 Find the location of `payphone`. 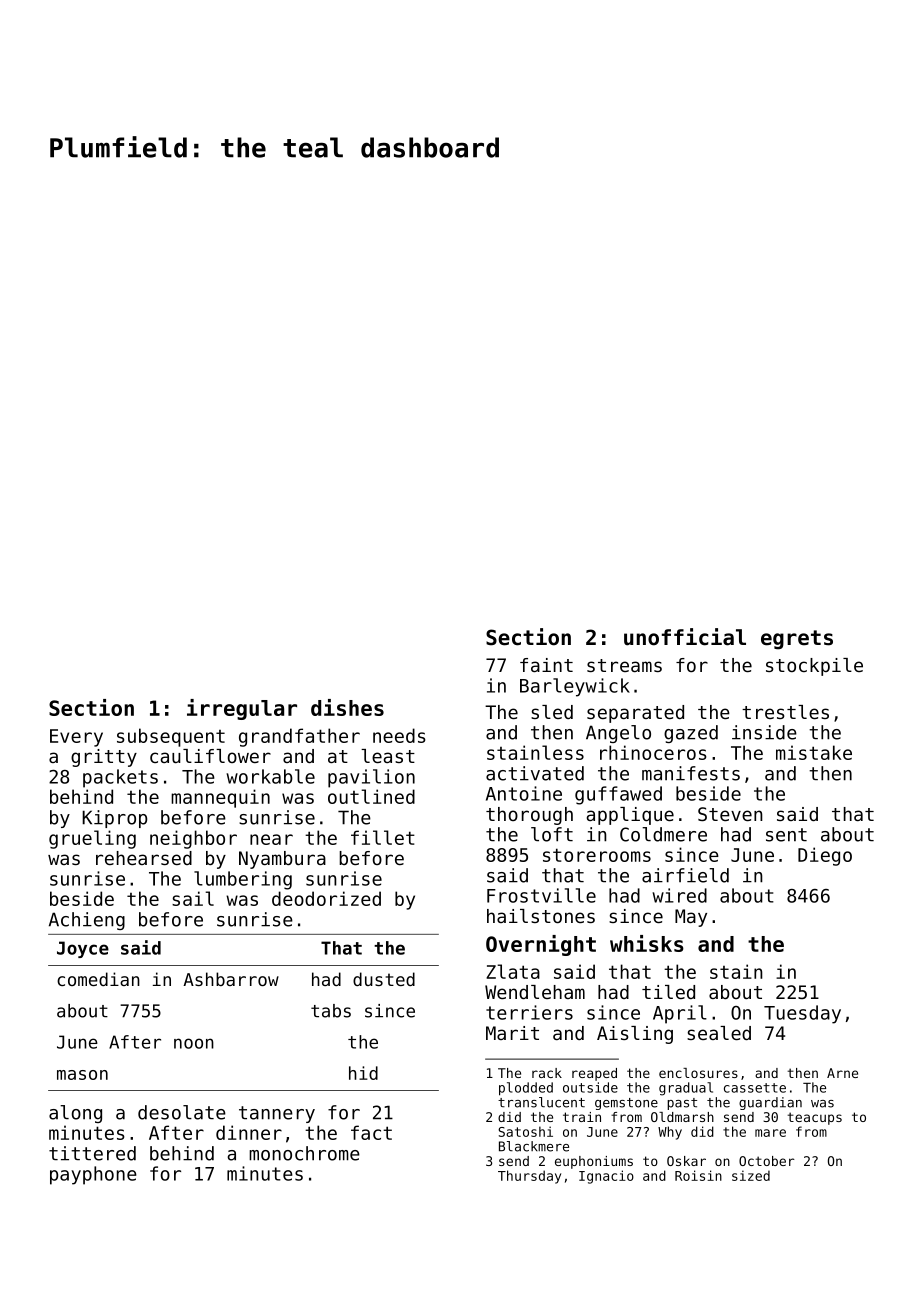

payphone is located at coordinates (93, 1175).
